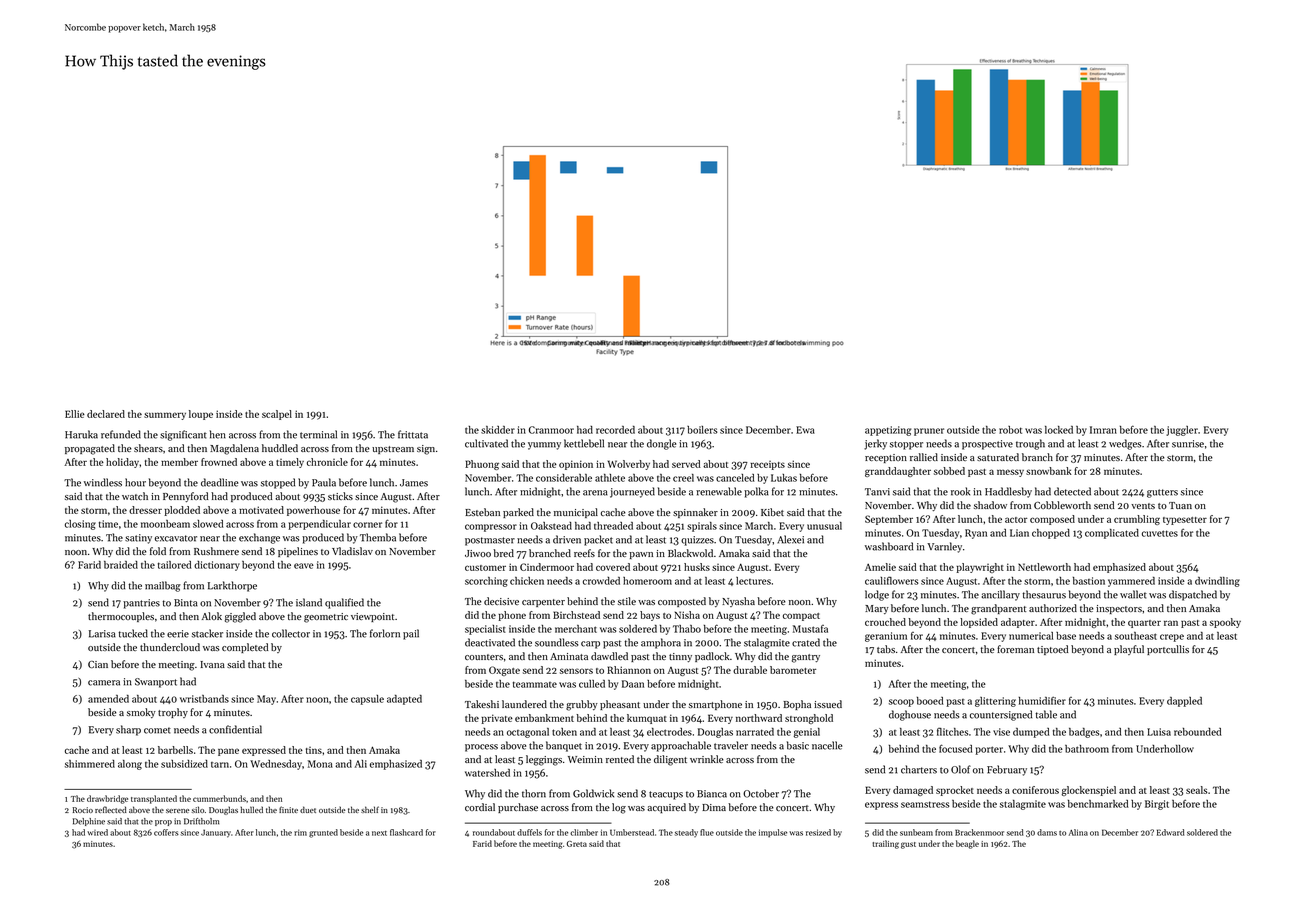 The image size is (1308, 924). I want to click on confidential, so click(235, 729).
